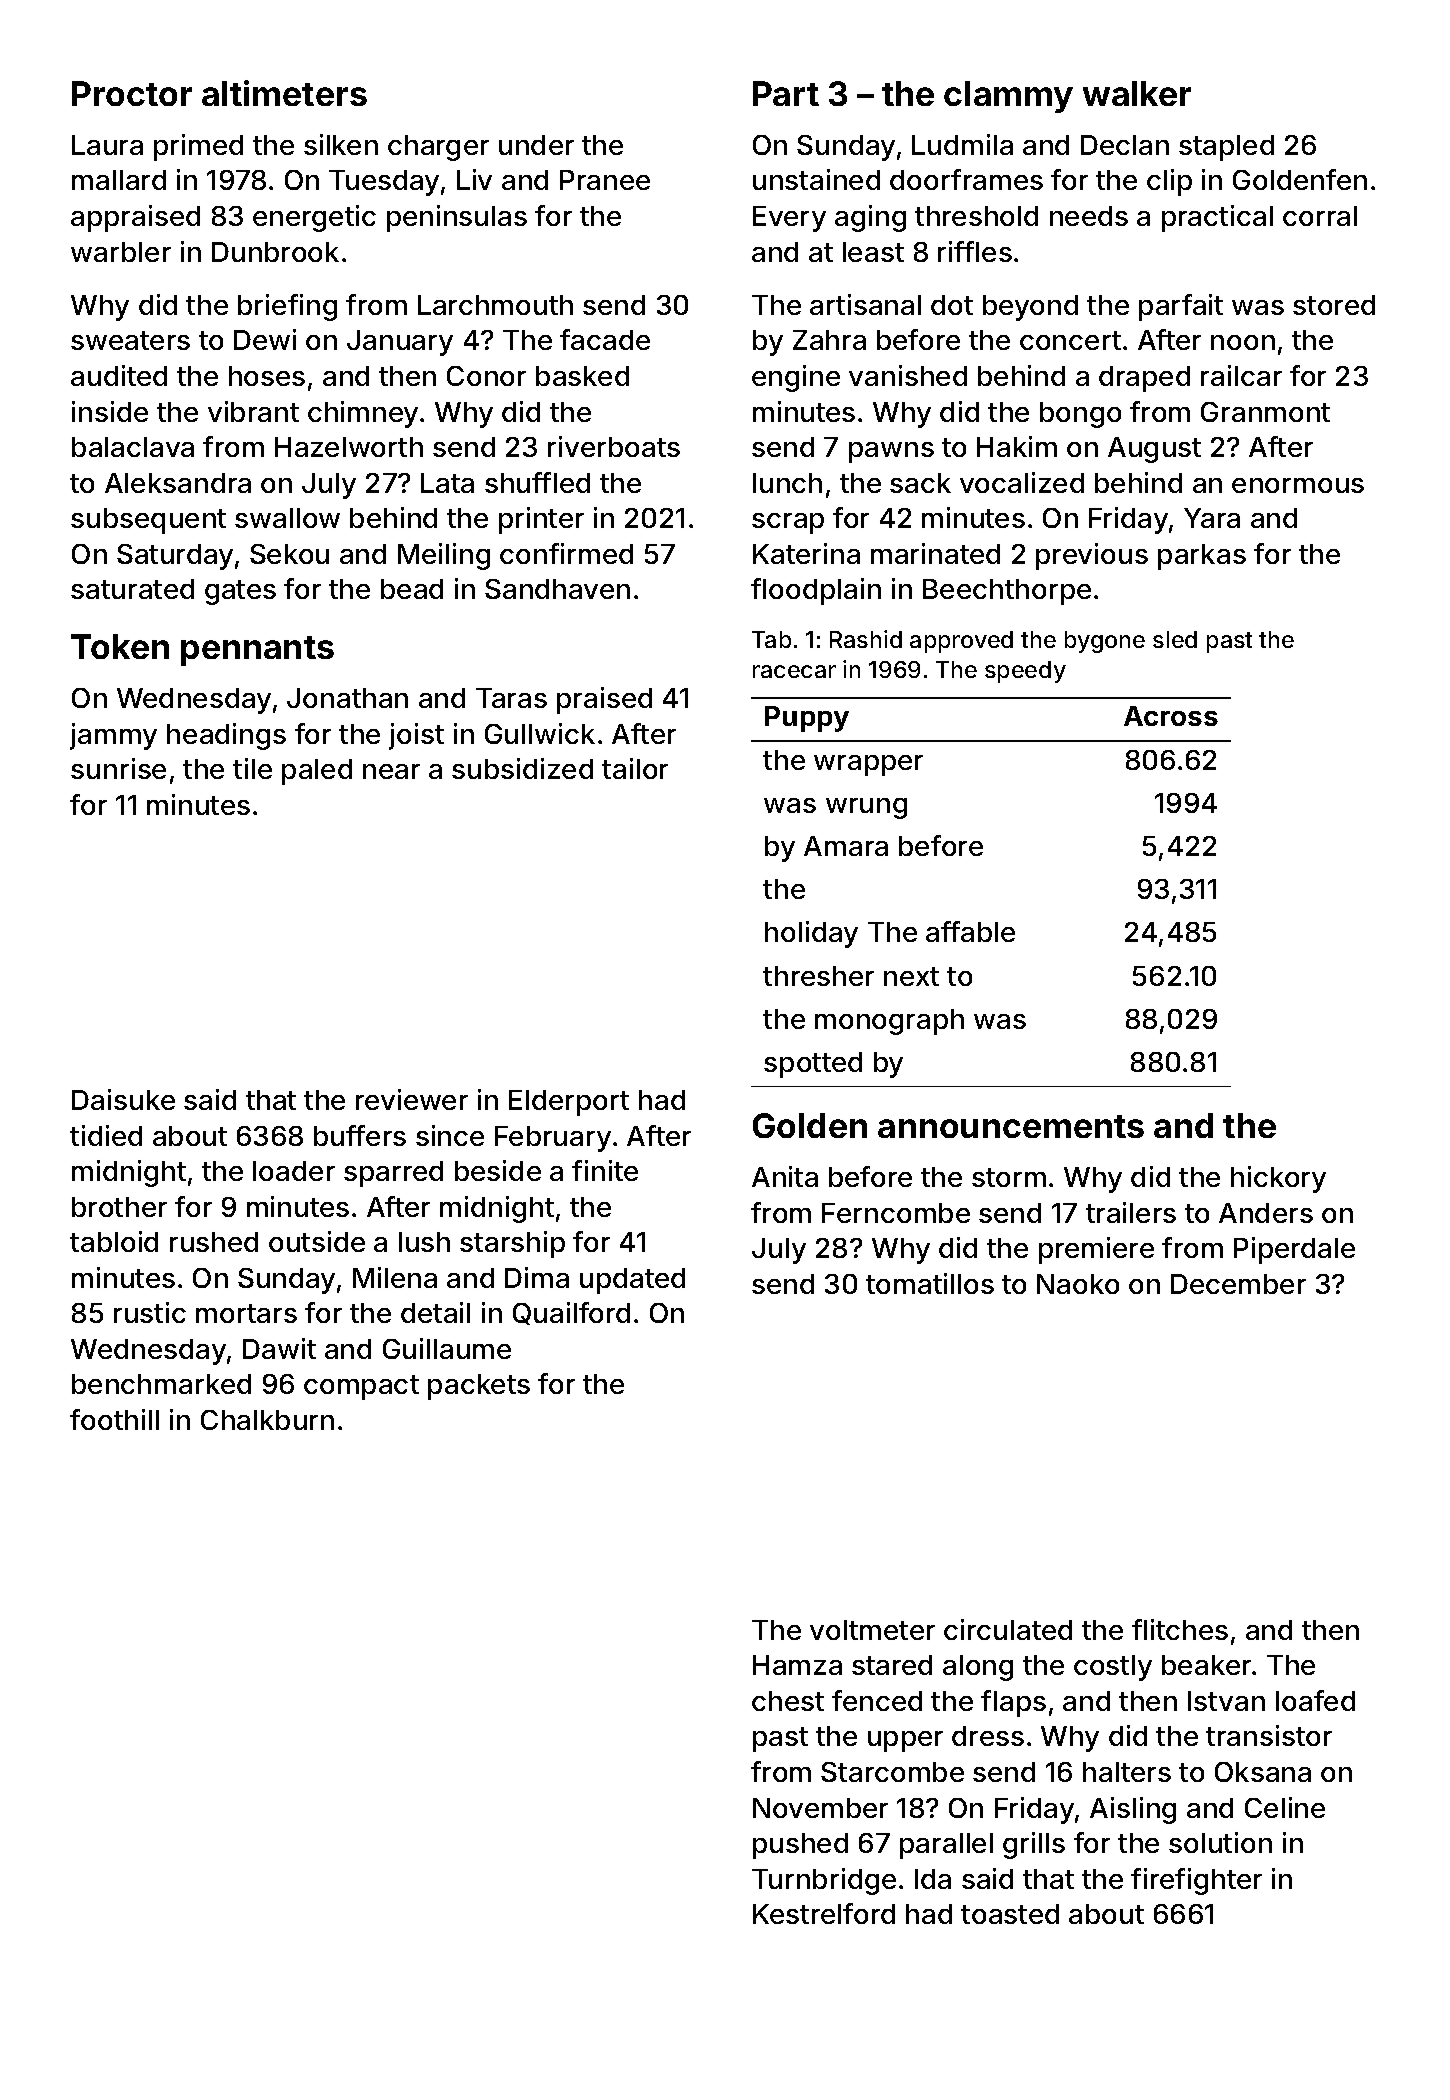  Describe the element at coordinates (536, 145) in the screenshot. I see `under` at that location.
